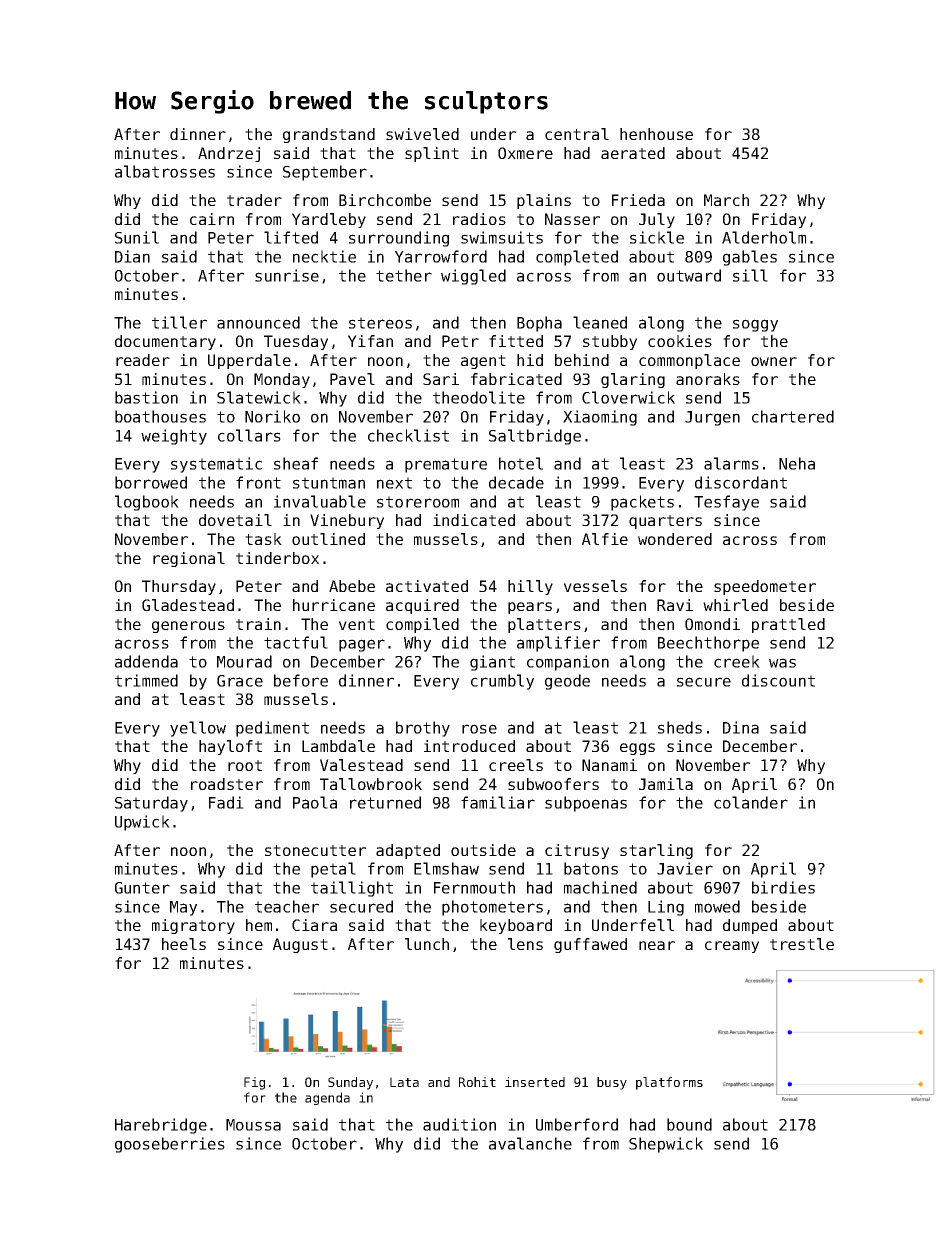 This document has height=1233, width=952. Describe the element at coordinates (516, 341) in the document. I see `fitted` at that location.
